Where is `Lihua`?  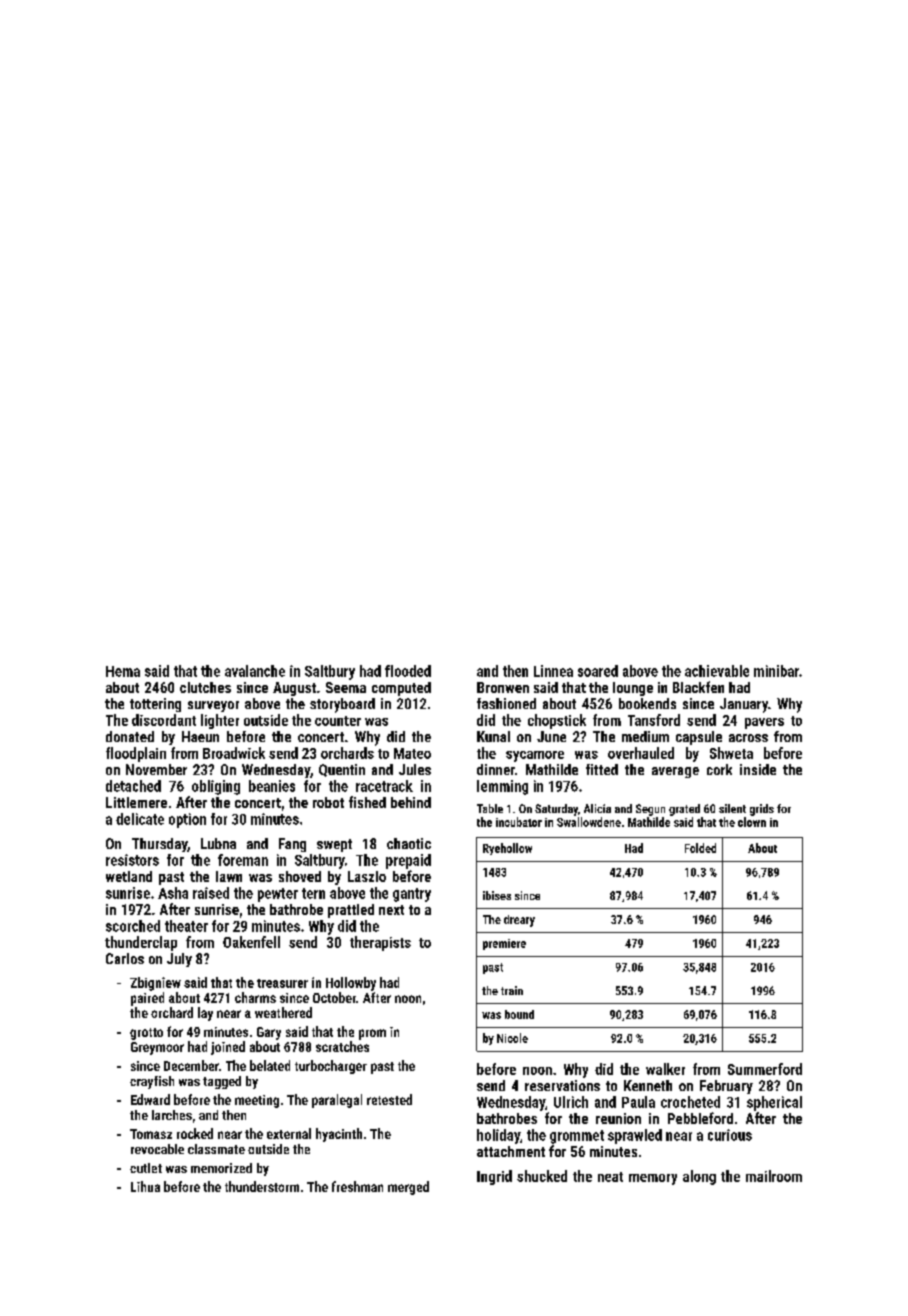 Lihua is located at coordinates (145, 1186).
